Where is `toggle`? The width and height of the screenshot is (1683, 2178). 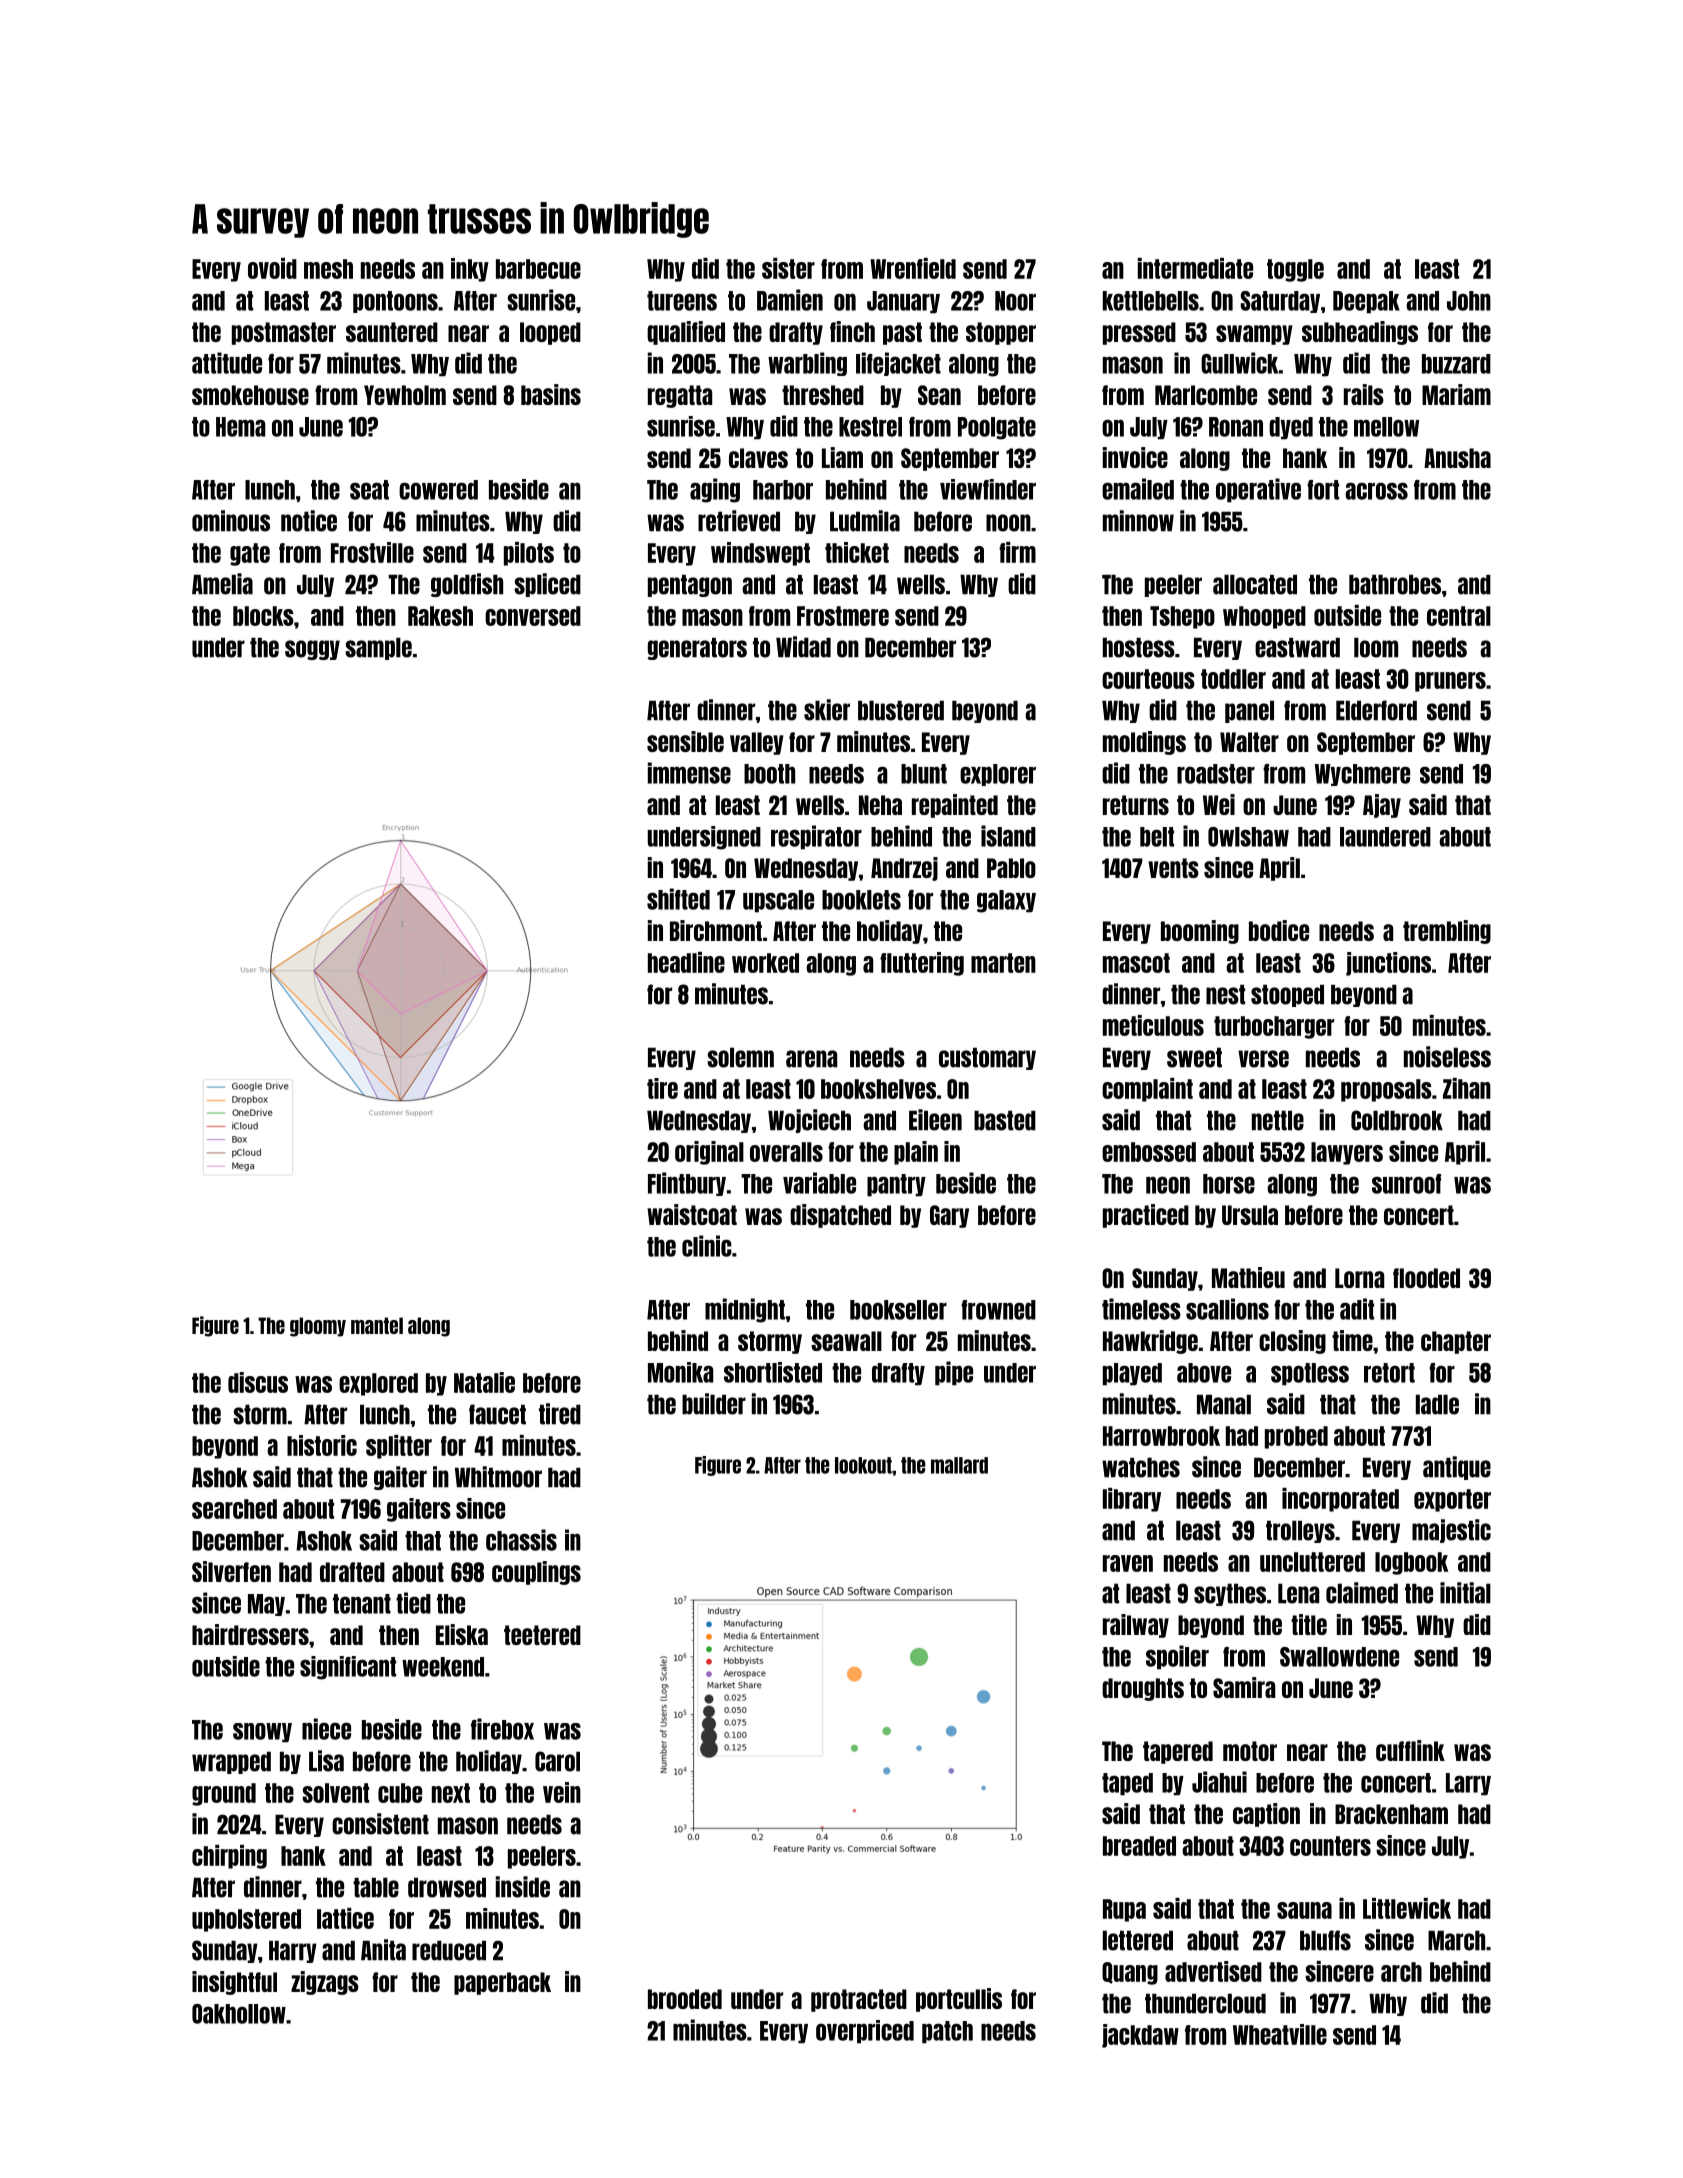
toggle is located at coordinates (1295, 270).
